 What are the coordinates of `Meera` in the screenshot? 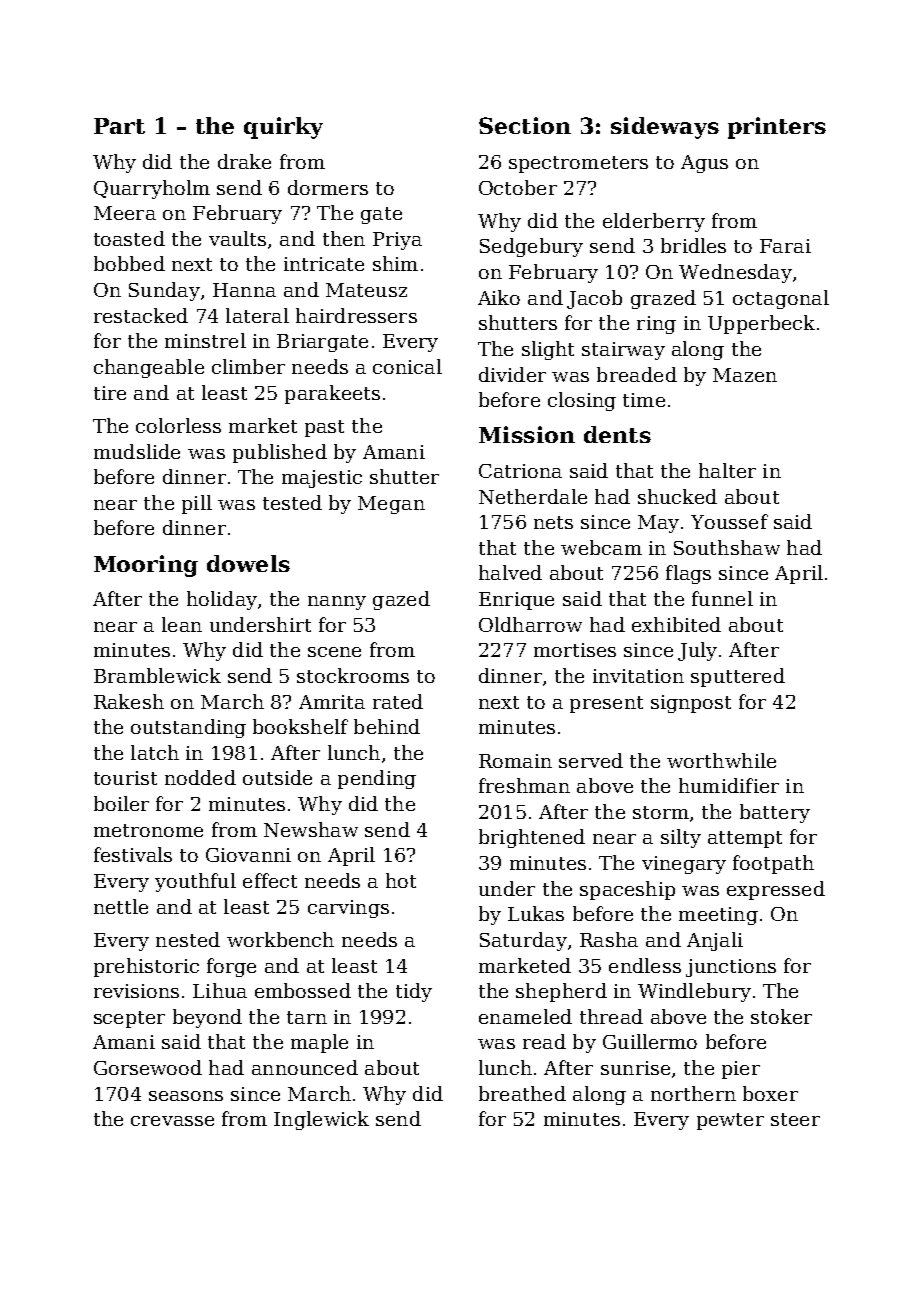 It's located at (125, 213).
